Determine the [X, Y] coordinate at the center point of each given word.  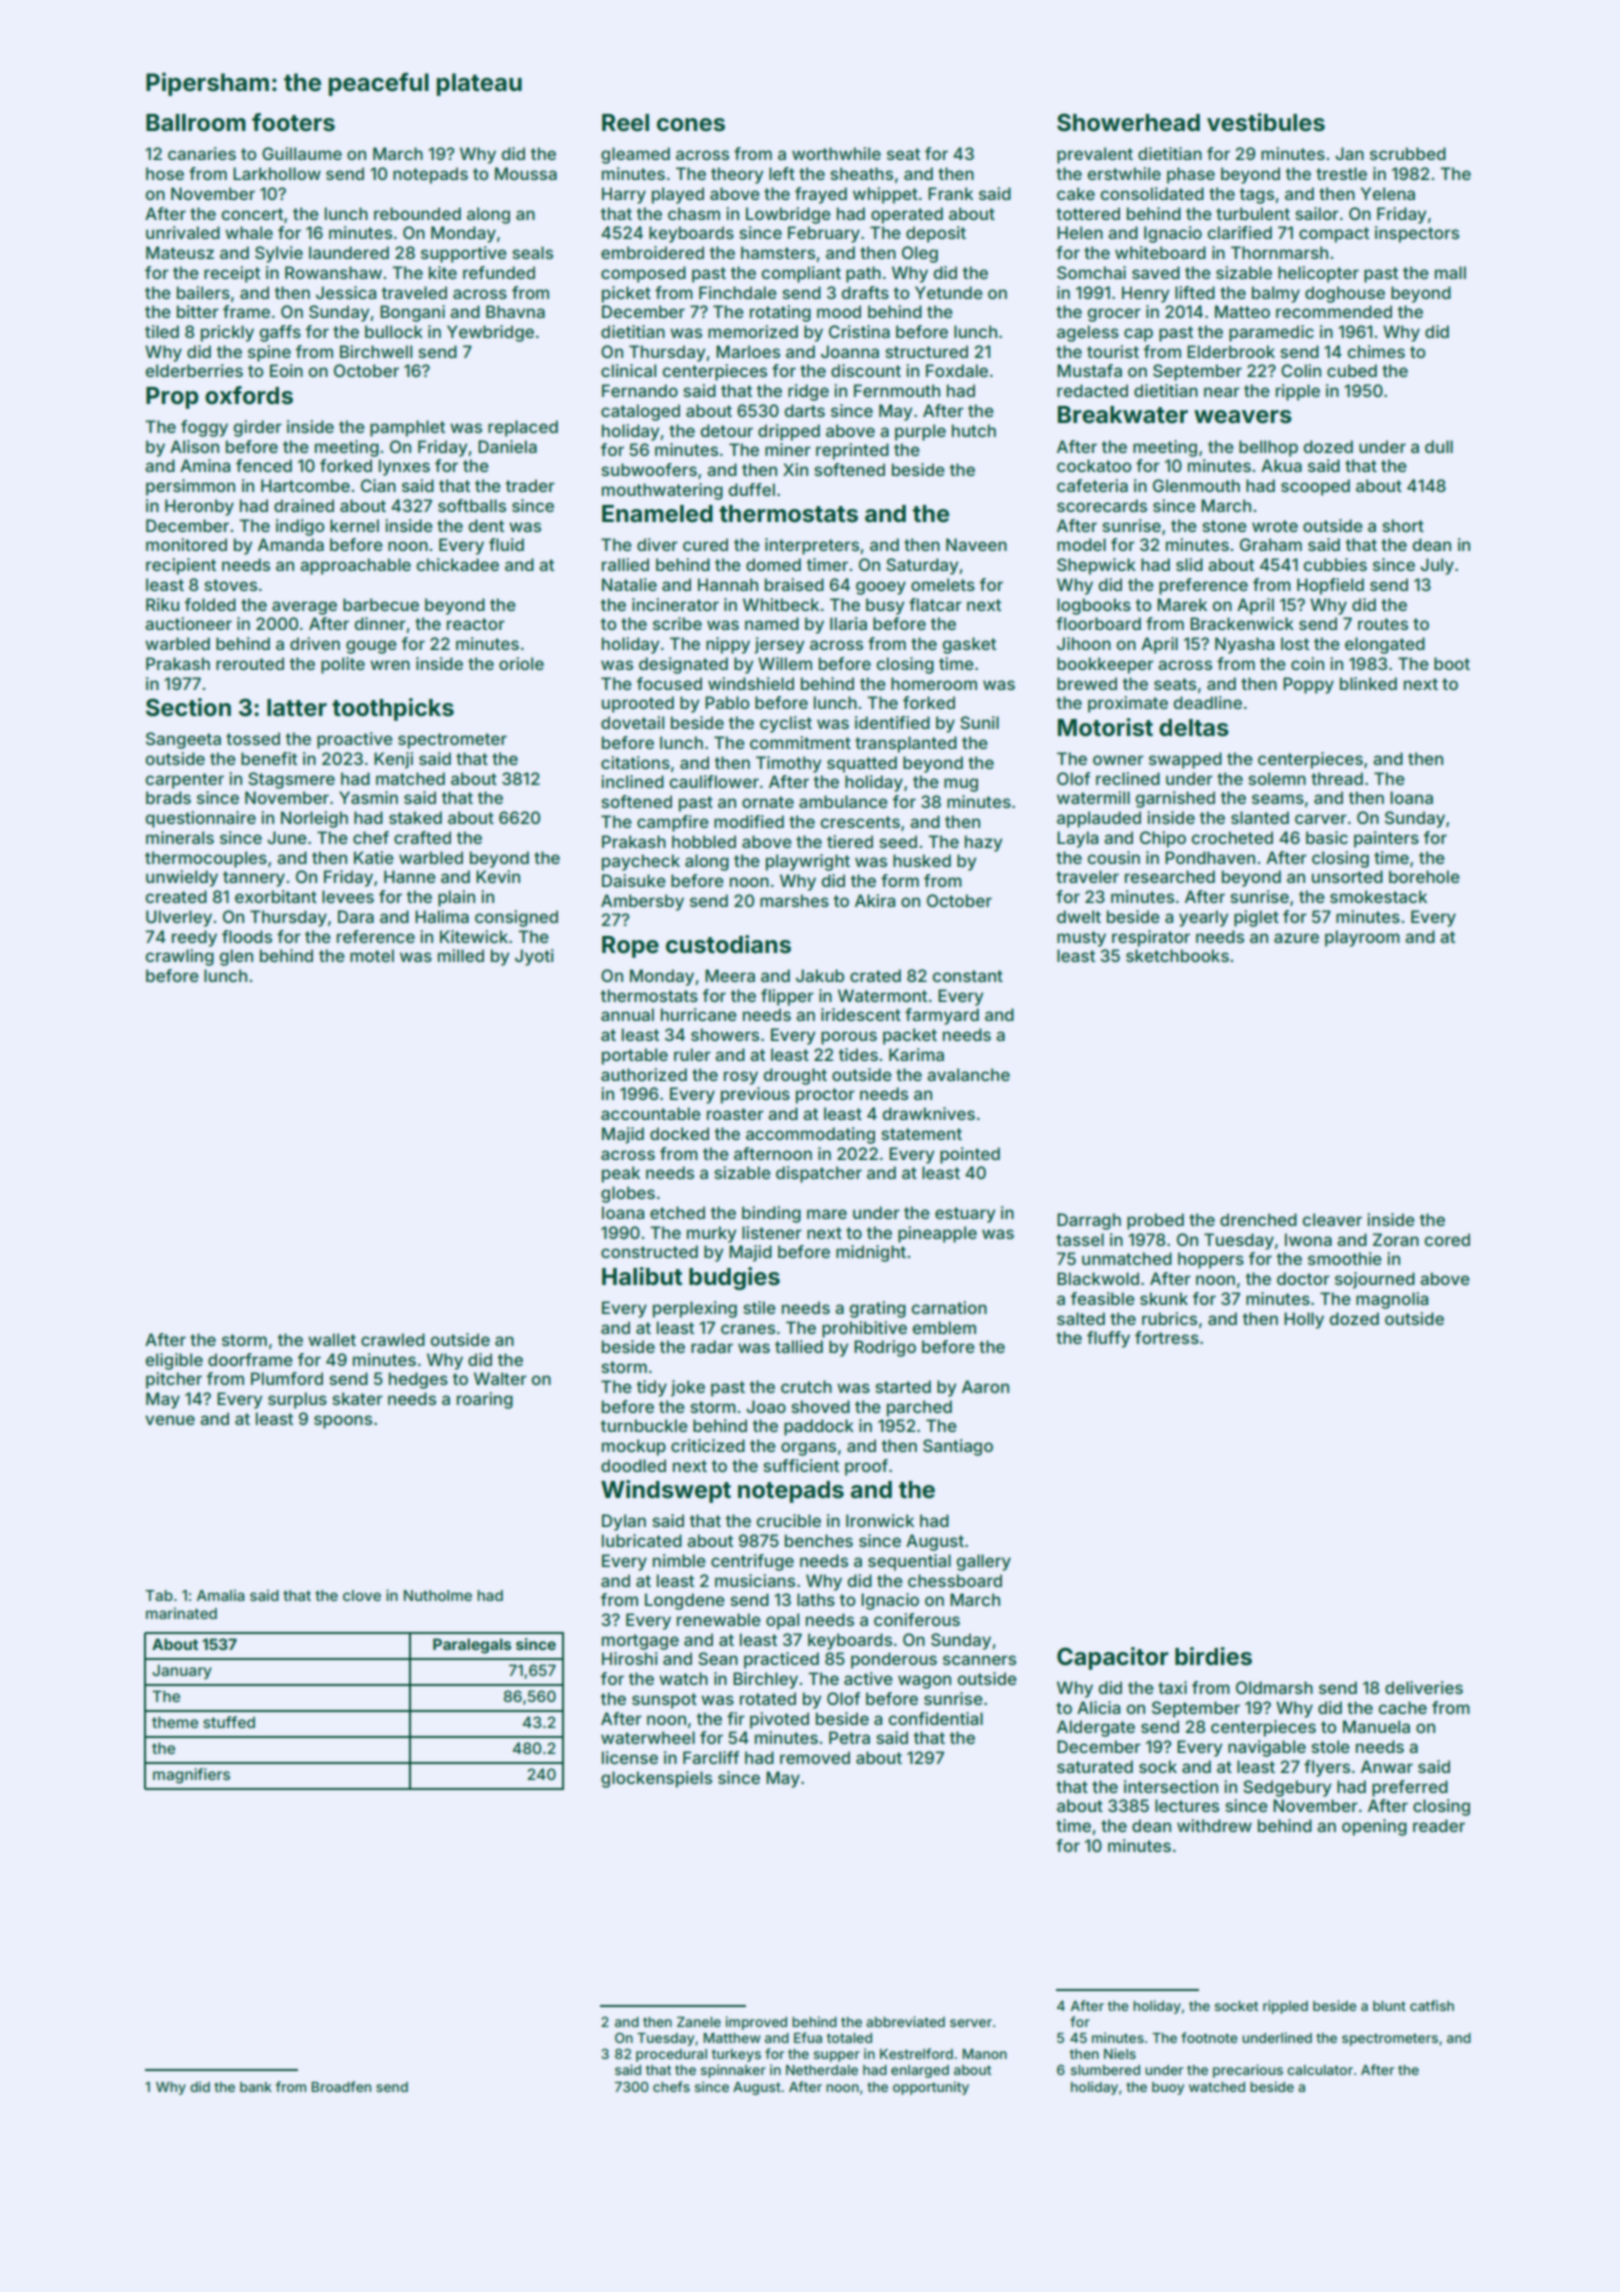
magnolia [1392, 1300]
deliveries [1424, 1687]
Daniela [507, 446]
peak [621, 1174]
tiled [162, 331]
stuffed [229, 1722]
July [1437, 566]
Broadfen [341, 2086]
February [824, 234]
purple [920, 432]
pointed [970, 1155]
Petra [849, 1737]
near [1222, 392]
